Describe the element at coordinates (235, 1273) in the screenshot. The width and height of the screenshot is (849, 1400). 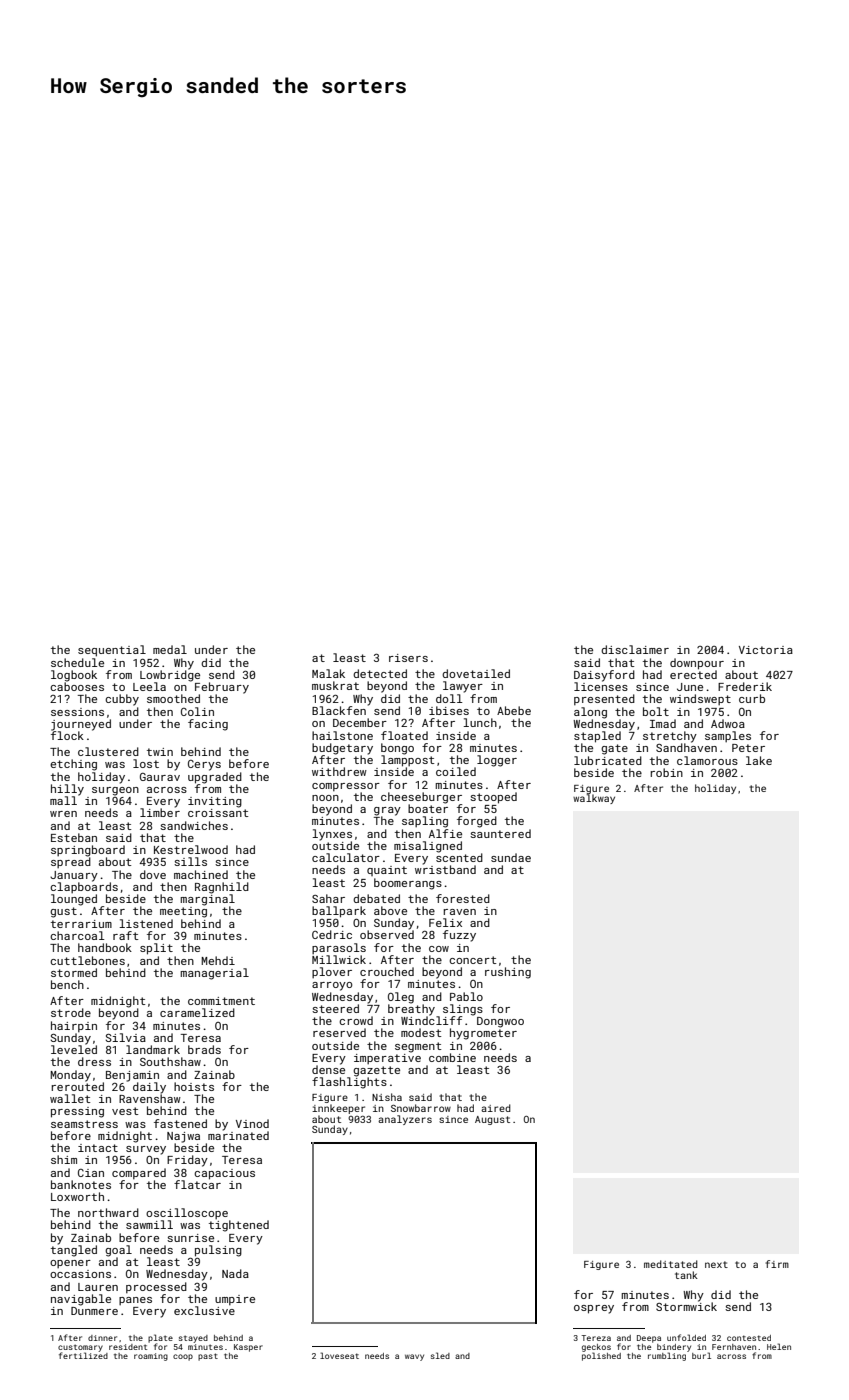
I see `Nada` at that location.
